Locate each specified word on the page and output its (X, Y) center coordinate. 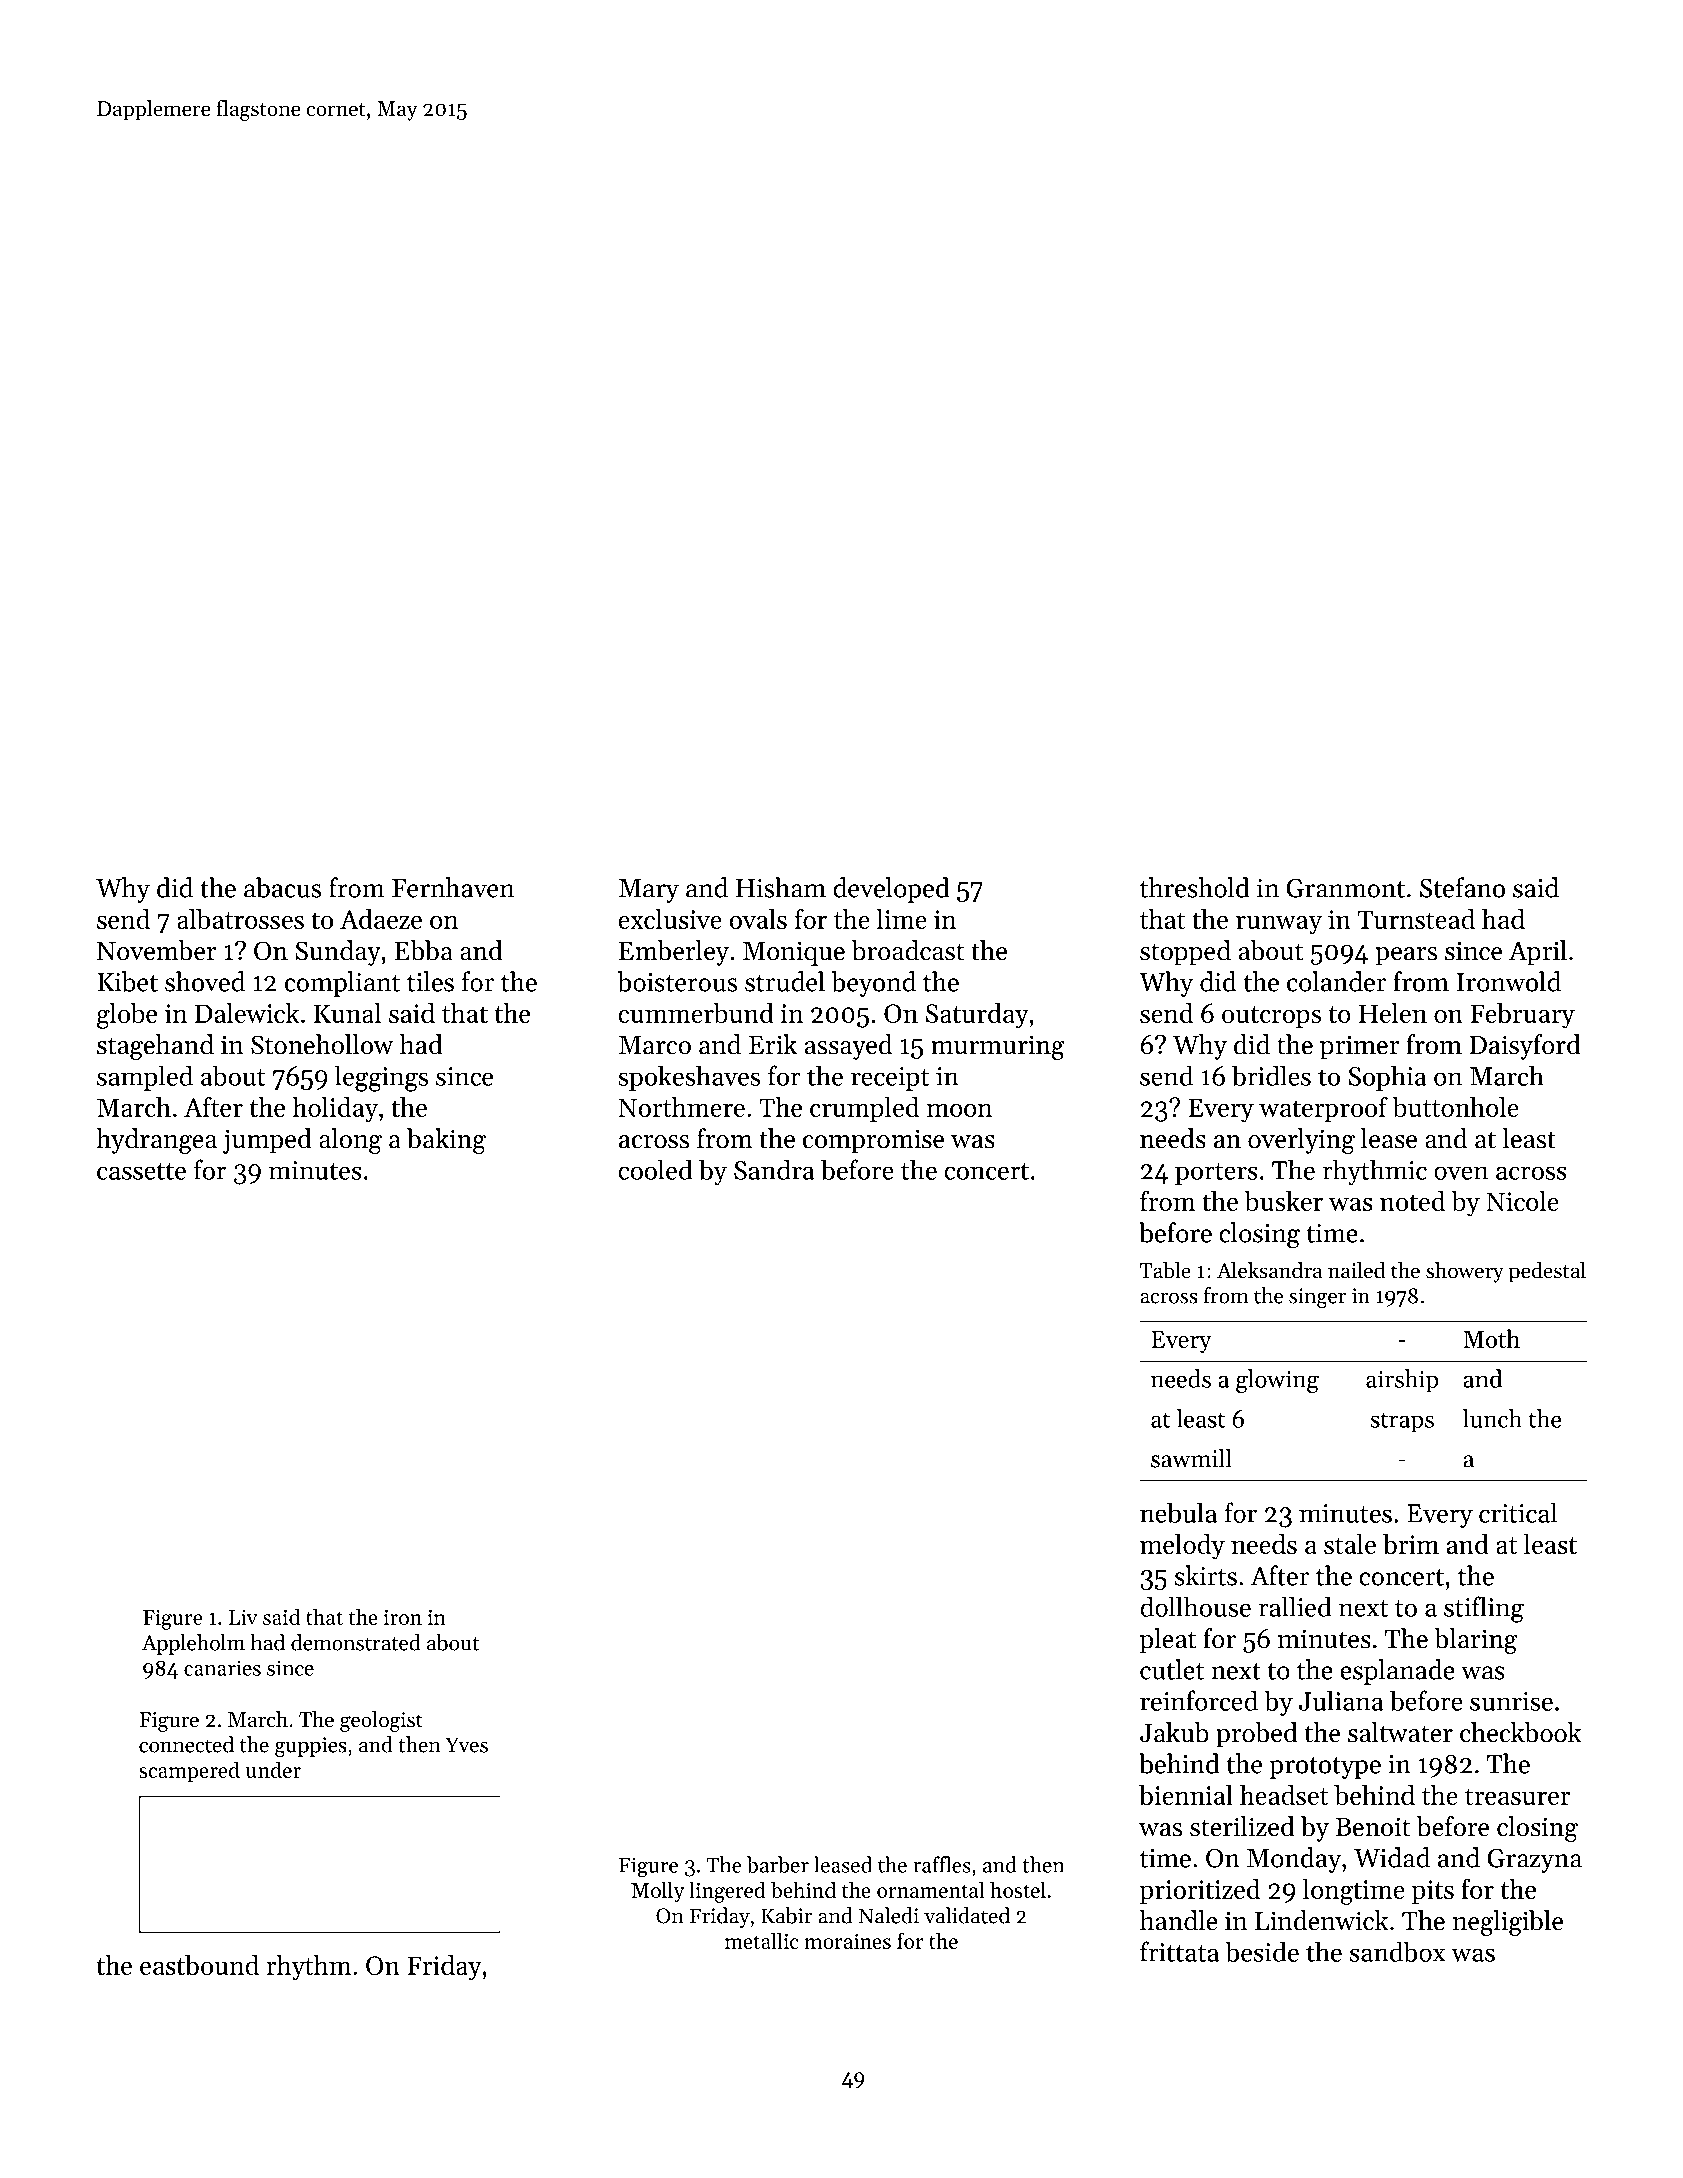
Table (1165, 1270)
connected (186, 1744)
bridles (1271, 1075)
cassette (141, 1171)
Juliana (1341, 1700)
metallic (761, 1940)
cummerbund (696, 1013)
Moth (1491, 1338)
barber (778, 1864)
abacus (282, 887)
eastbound (199, 1965)
